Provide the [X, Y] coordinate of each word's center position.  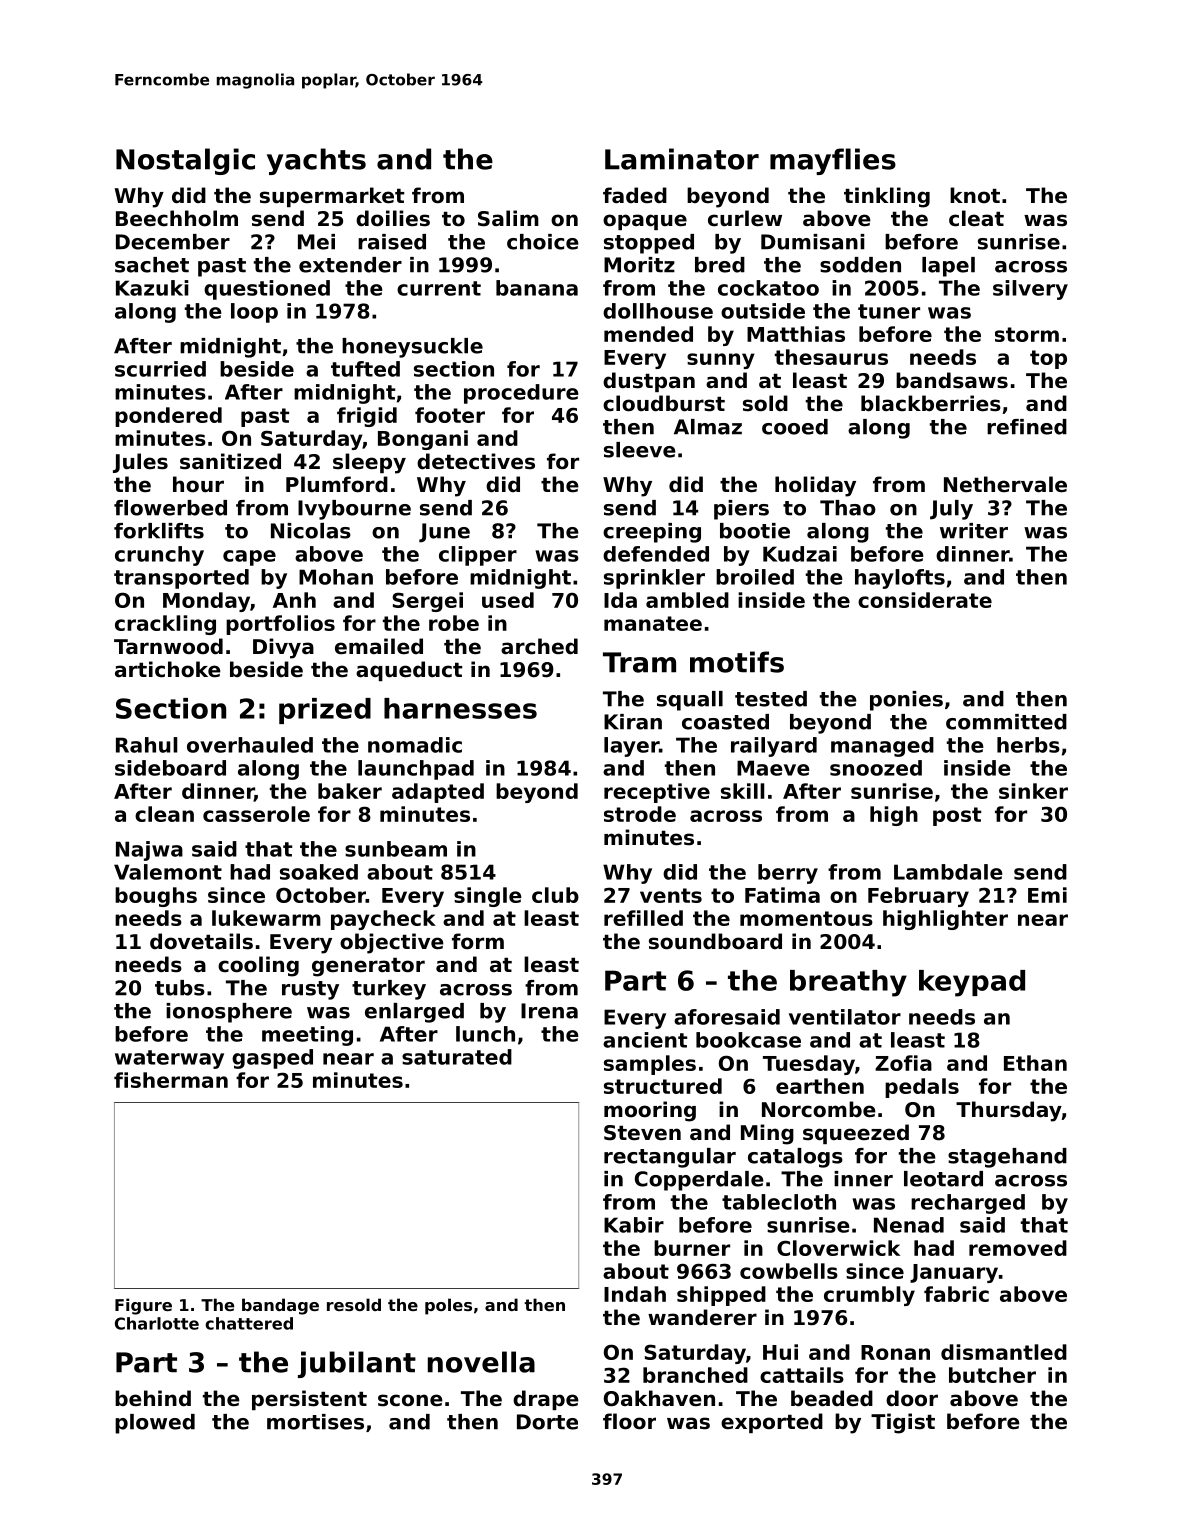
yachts [316, 161]
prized [325, 711]
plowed [155, 1424]
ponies [906, 701]
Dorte [547, 1422]
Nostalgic [185, 161]
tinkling [887, 197]
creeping [652, 533]
